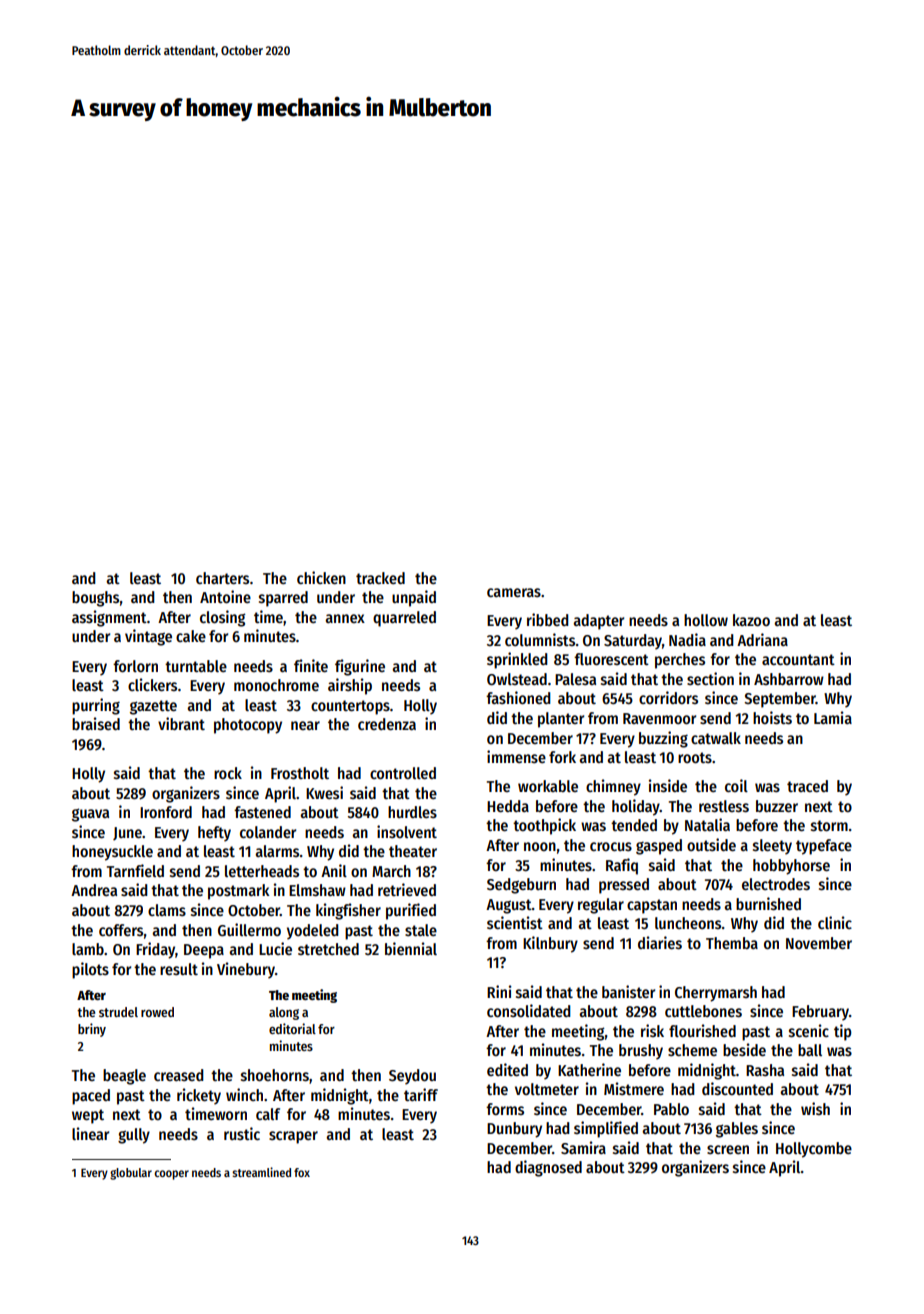  I want to click on kazoo, so click(751, 620).
